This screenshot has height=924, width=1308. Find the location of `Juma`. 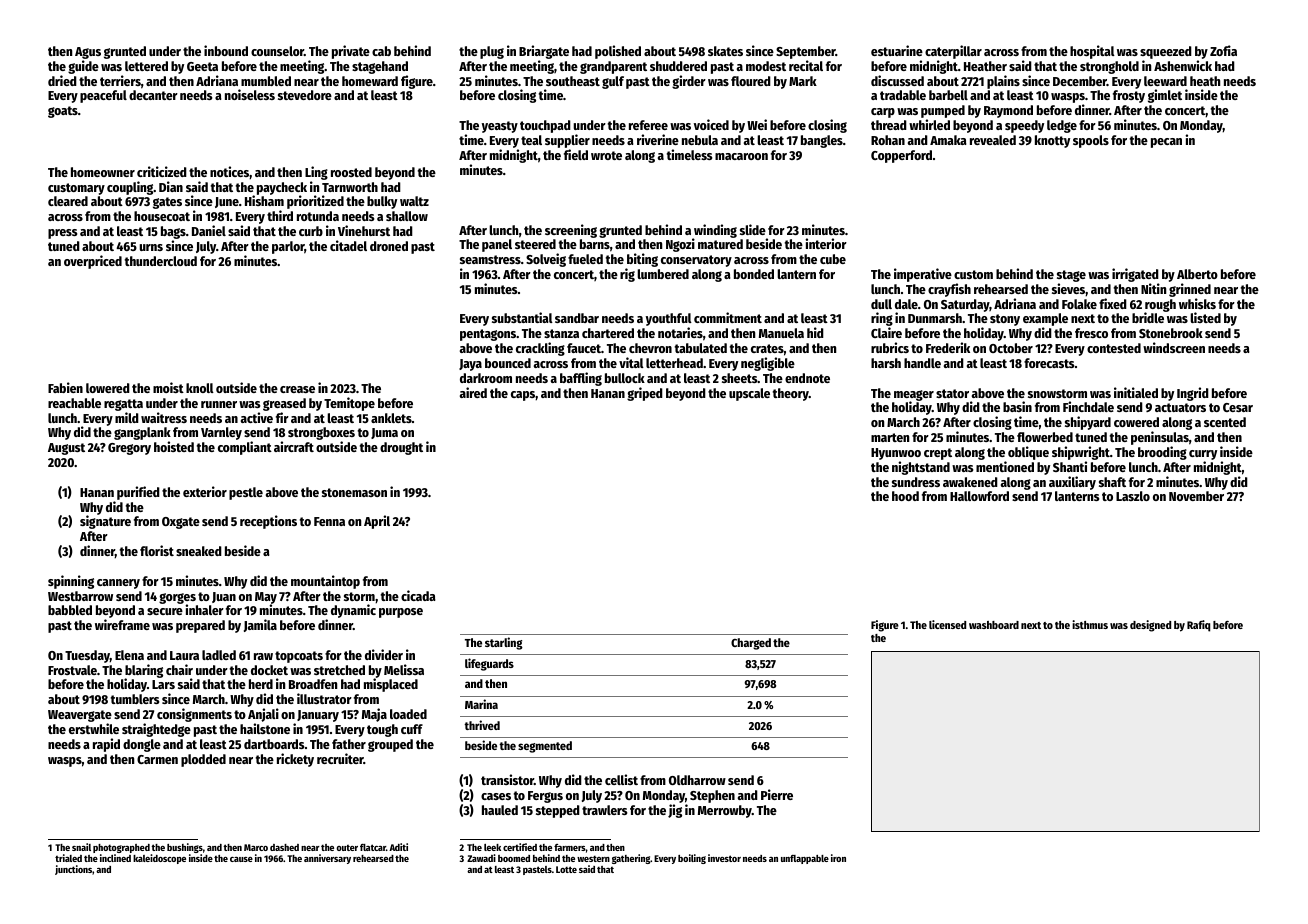

Juma is located at coordinates (384, 433).
